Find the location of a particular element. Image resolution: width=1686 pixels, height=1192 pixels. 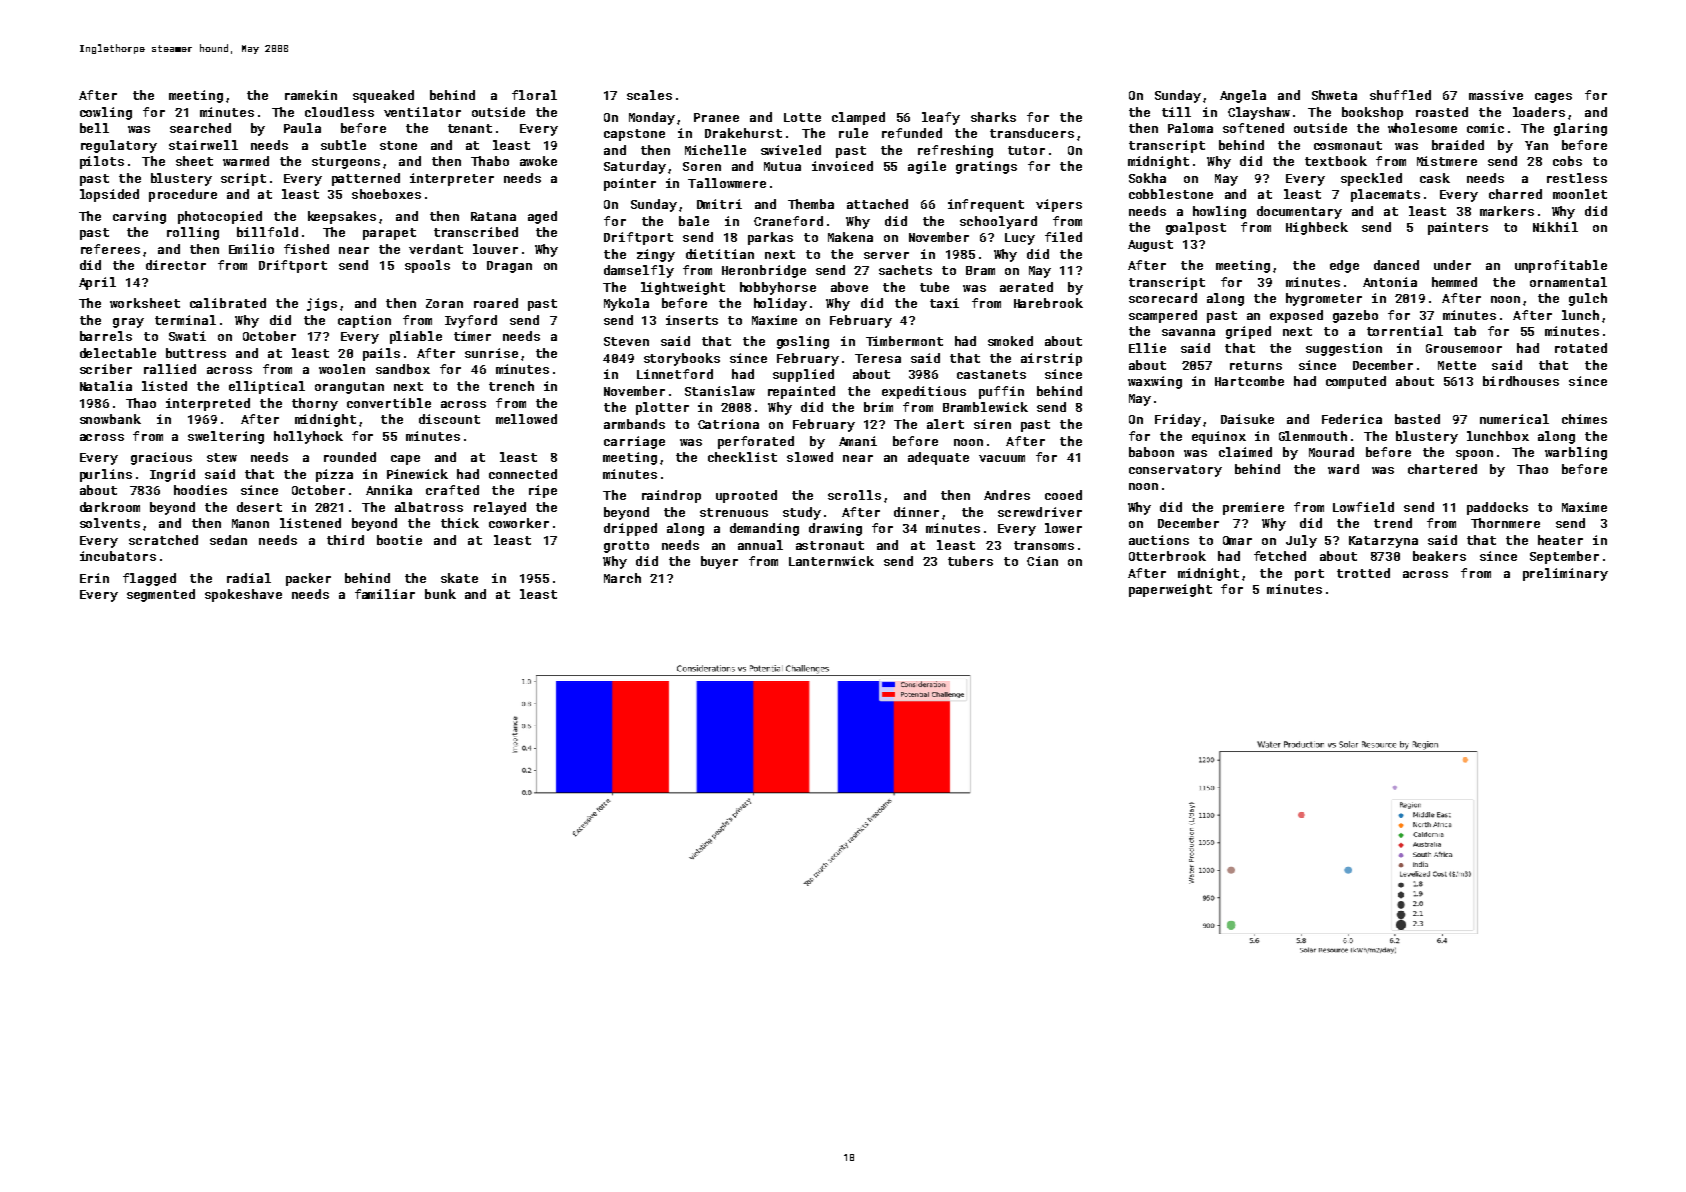

painters is located at coordinates (1458, 228).
